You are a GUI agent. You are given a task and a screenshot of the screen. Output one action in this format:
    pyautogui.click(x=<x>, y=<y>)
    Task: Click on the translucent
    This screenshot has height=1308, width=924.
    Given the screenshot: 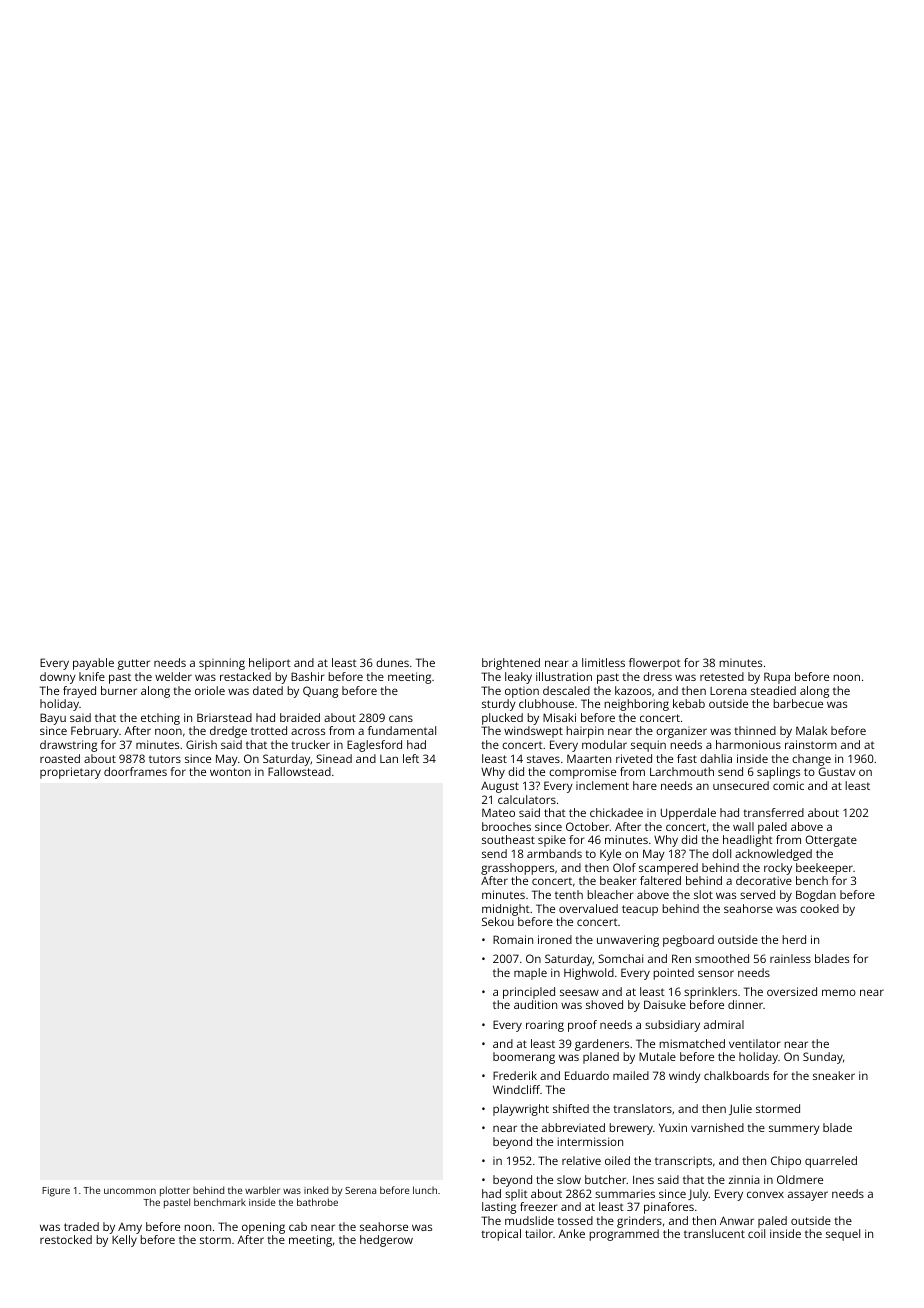 What is the action you would take?
    pyautogui.click(x=714, y=1233)
